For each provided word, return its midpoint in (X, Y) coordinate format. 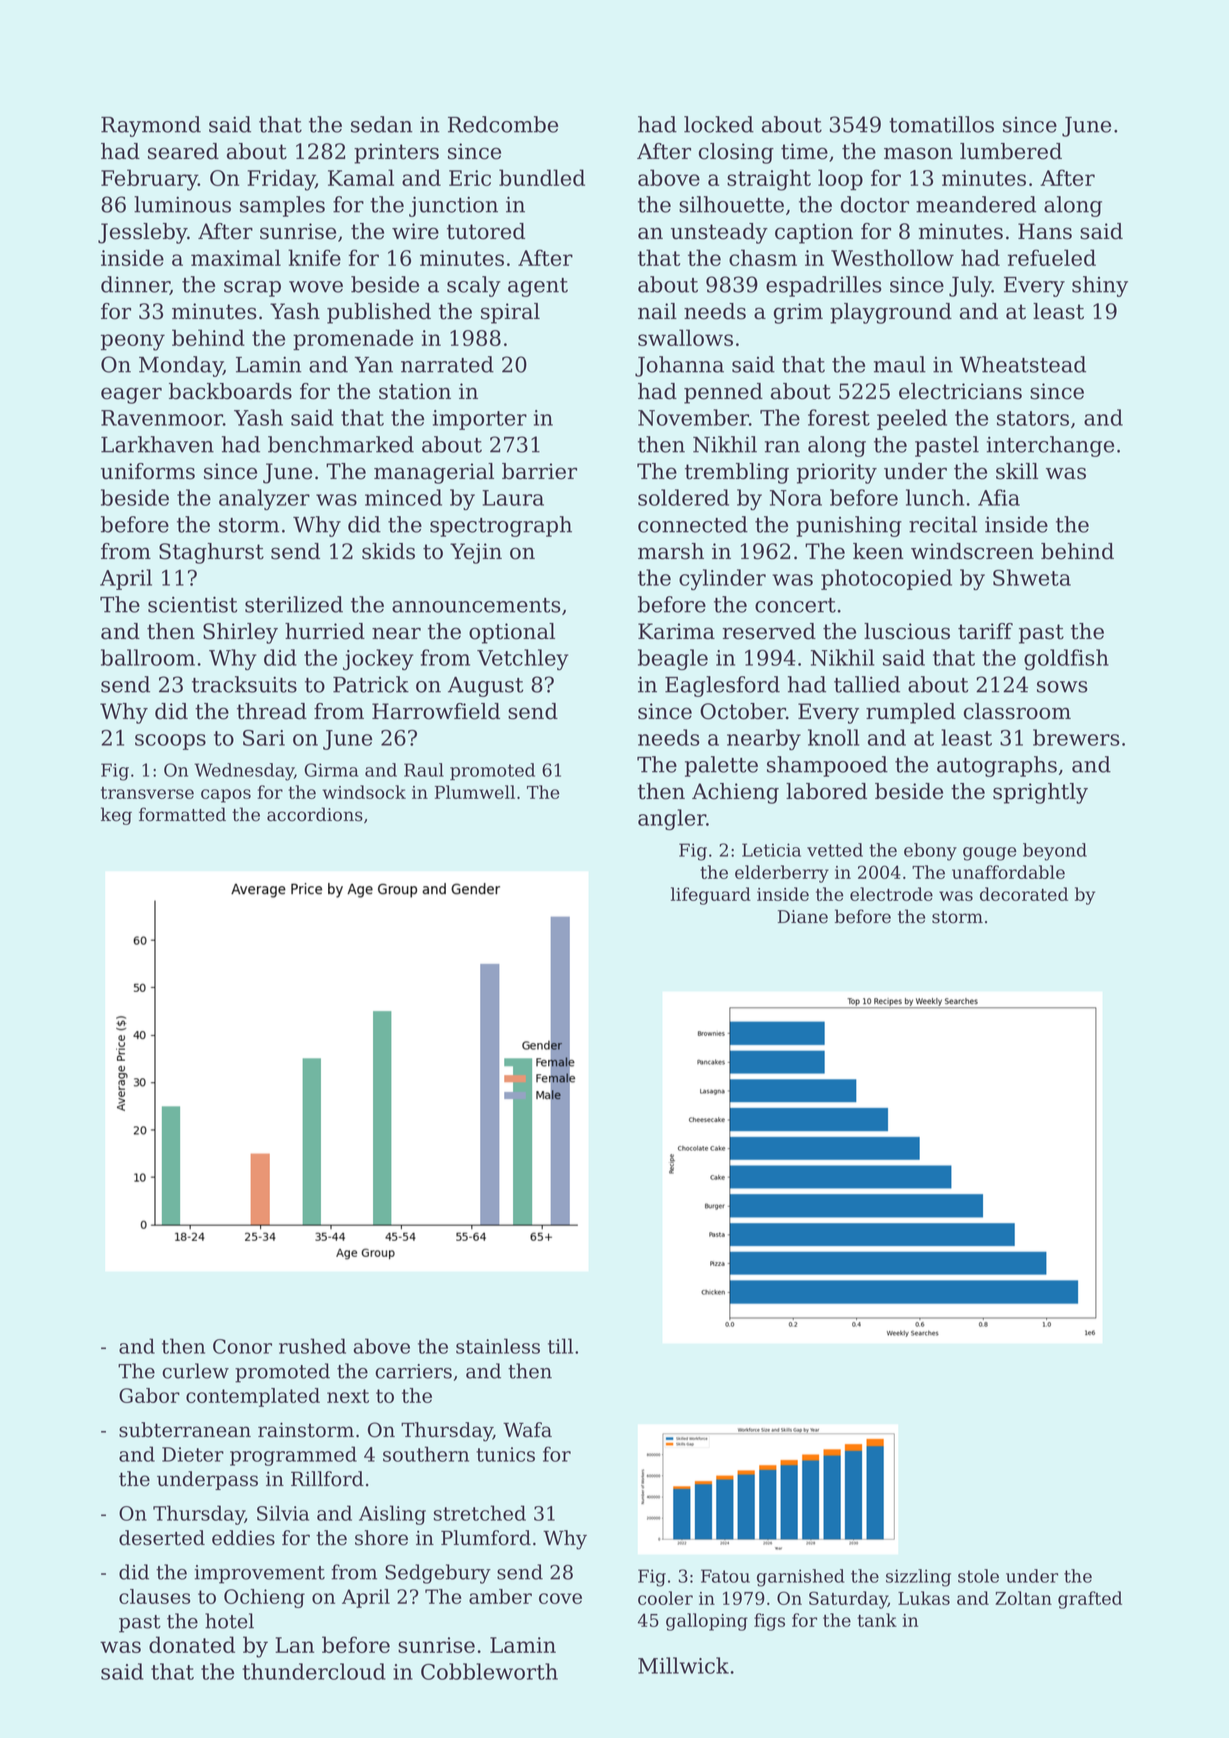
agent (538, 287)
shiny (1100, 286)
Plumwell (475, 792)
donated (192, 1644)
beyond (1055, 852)
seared (183, 151)
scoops (170, 742)
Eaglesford (722, 686)
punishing (849, 526)
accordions (315, 814)
